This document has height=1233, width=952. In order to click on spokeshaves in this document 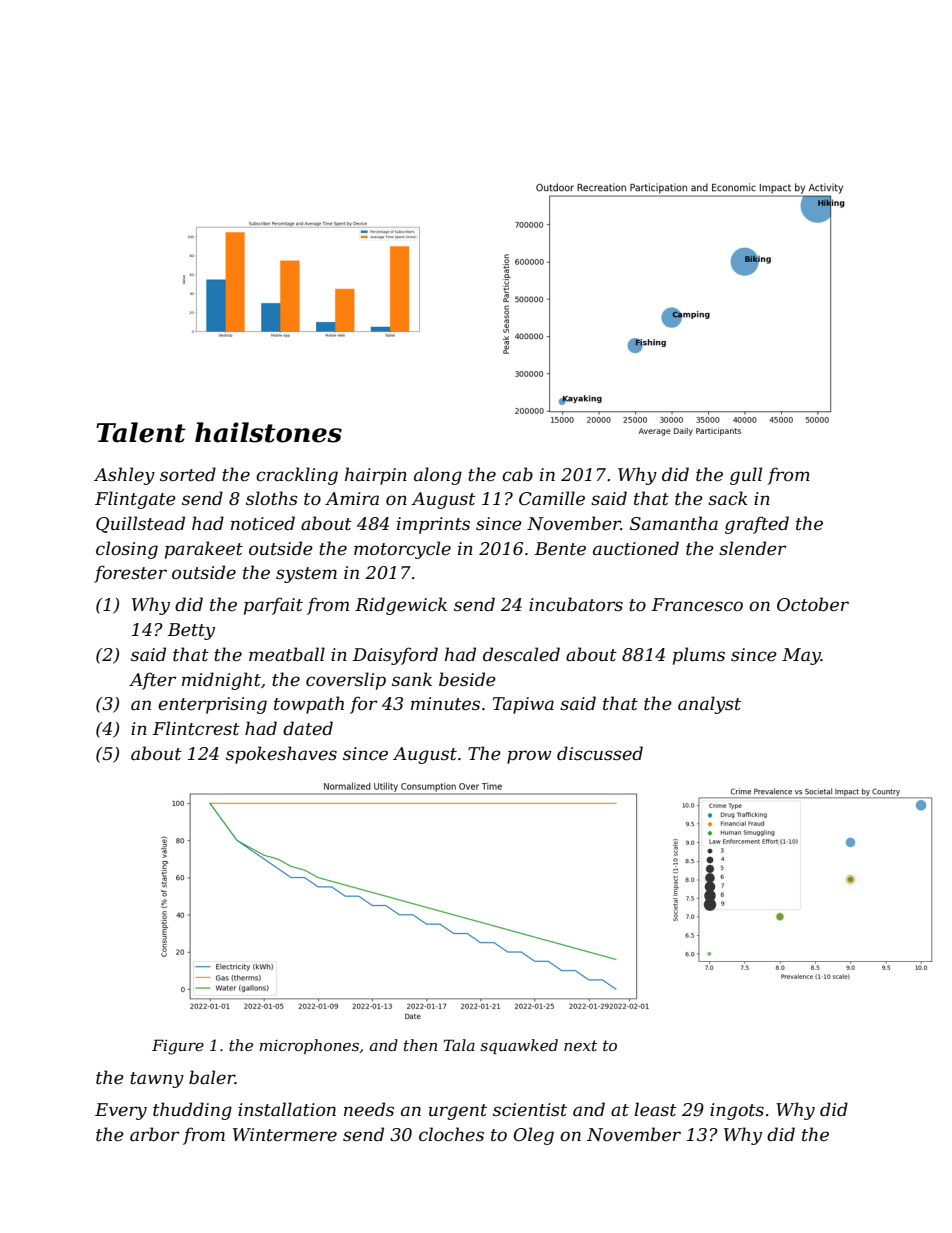, I will do `click(281, 755)`.
